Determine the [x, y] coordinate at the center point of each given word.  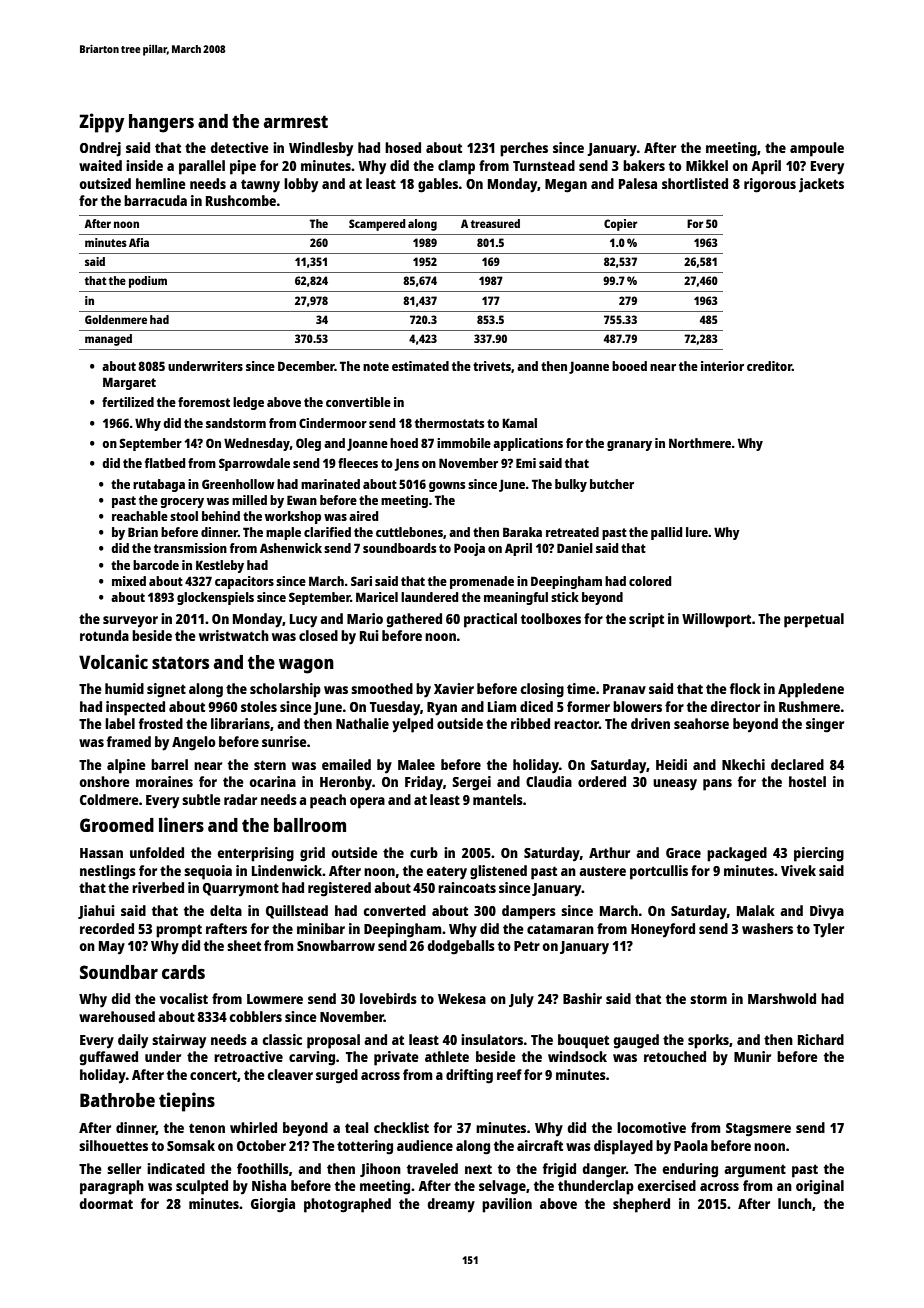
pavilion [507, 1205]
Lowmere [275, 999]
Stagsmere [758, 1130]
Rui [369, 635]
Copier [621, 225]
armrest [296, 121]
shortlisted [695, 183]
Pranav [624, 689]
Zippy [102, 123]
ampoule [817, 149]
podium [148, 282]
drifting [469, 1076]
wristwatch [234, 635]
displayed [623, 1147]
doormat [106, 1203]
